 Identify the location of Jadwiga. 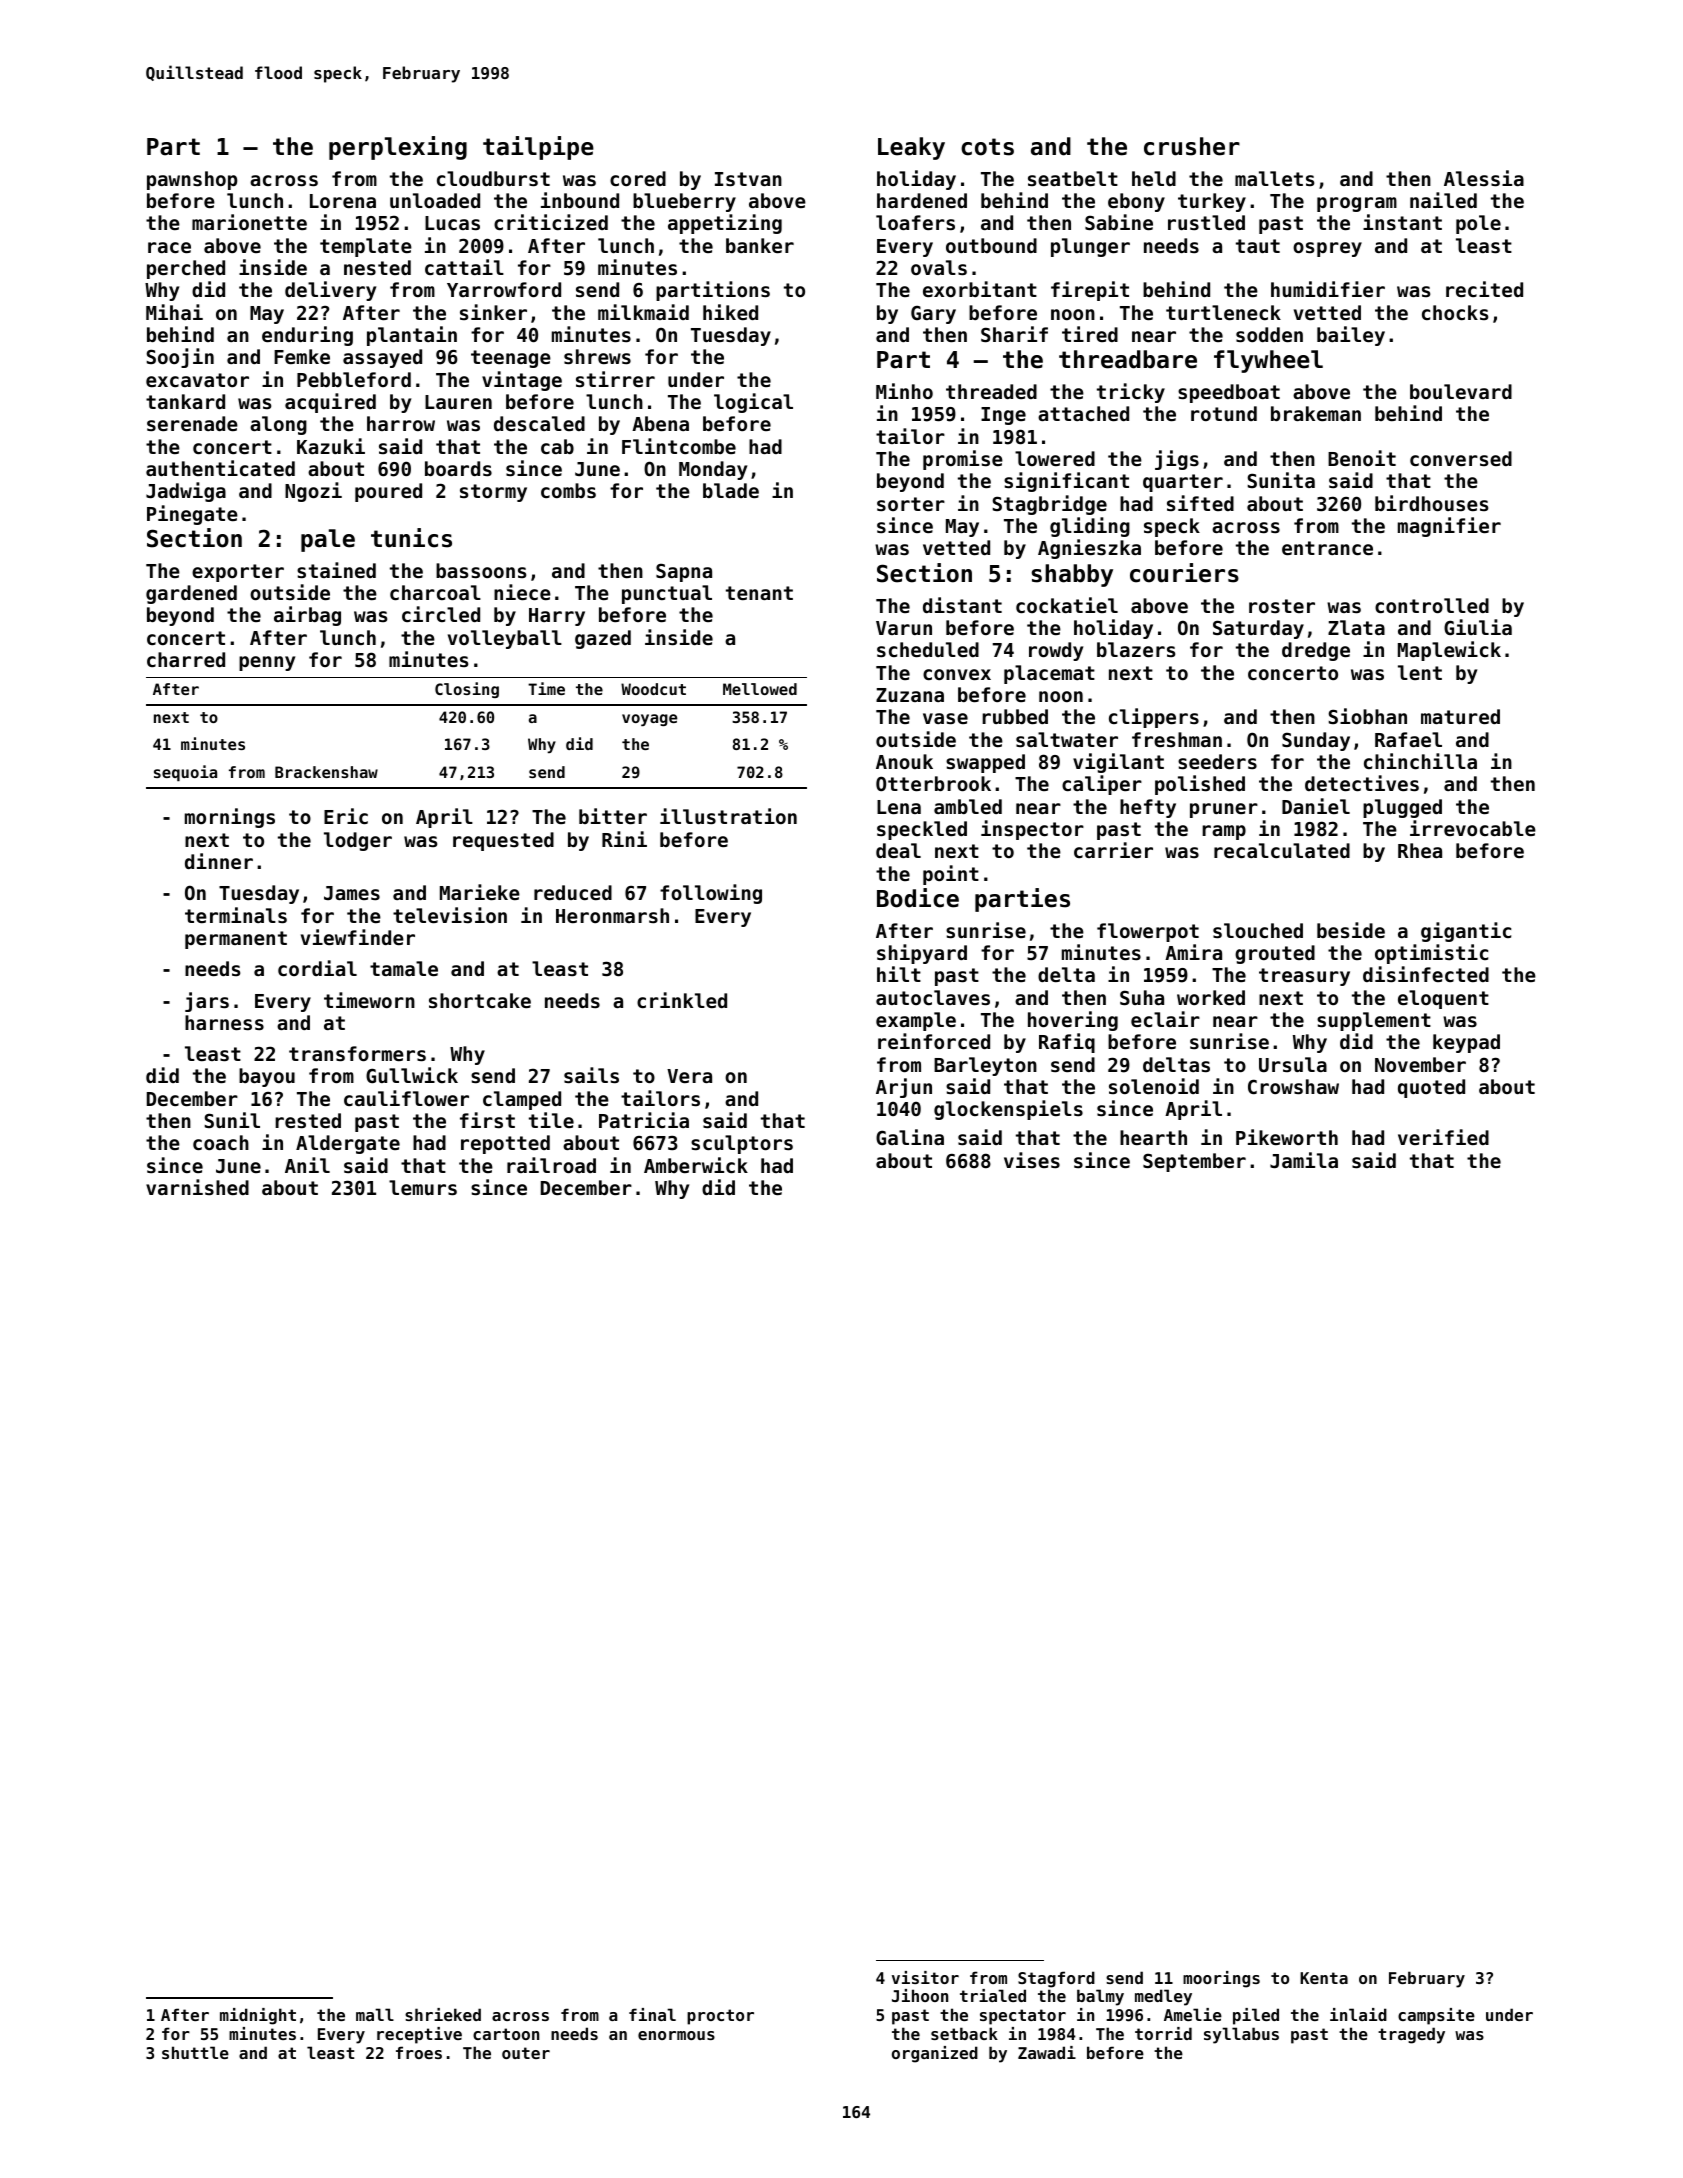
(186, 492).
